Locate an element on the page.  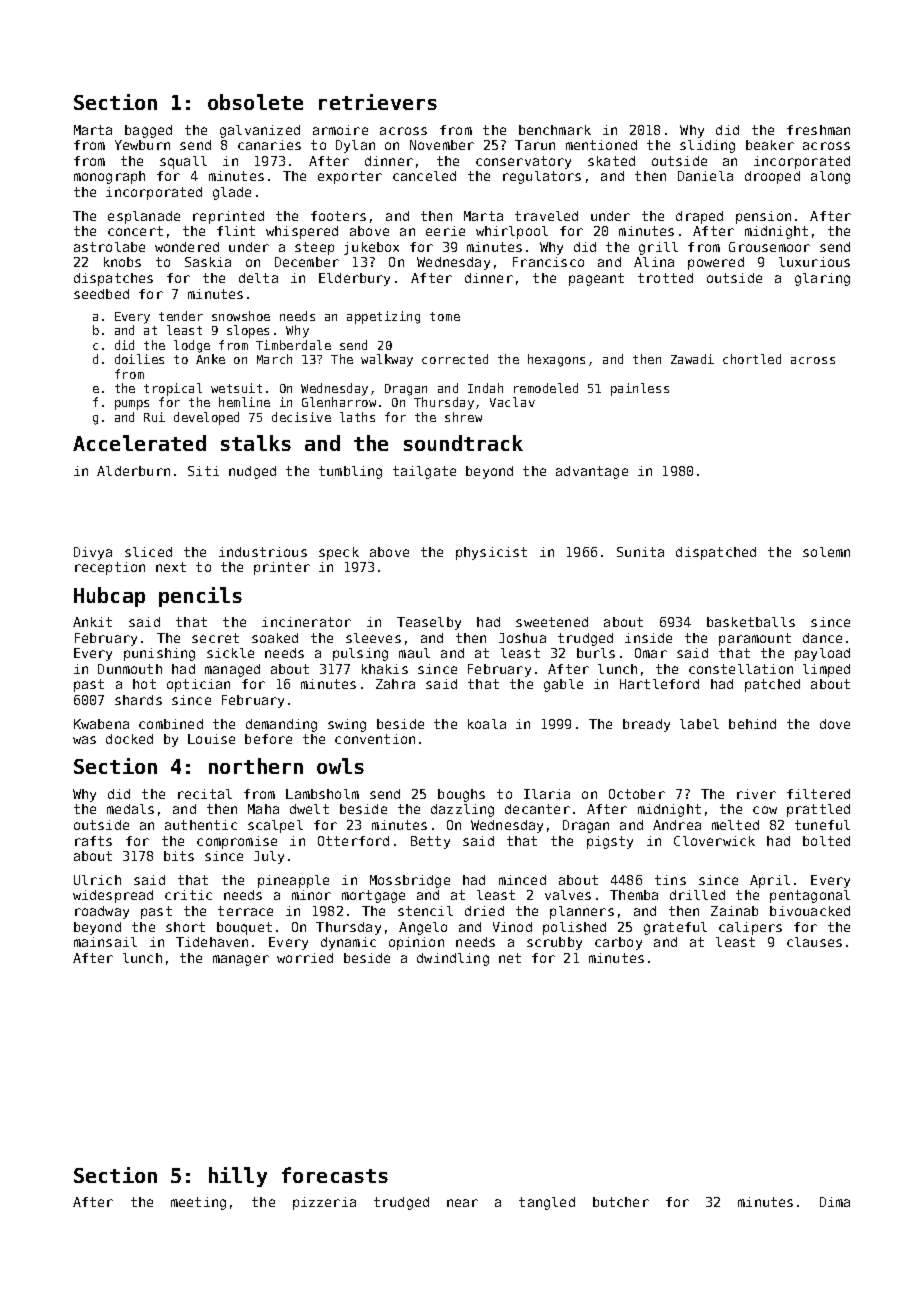
minor is located at coordinates (311, 895).
